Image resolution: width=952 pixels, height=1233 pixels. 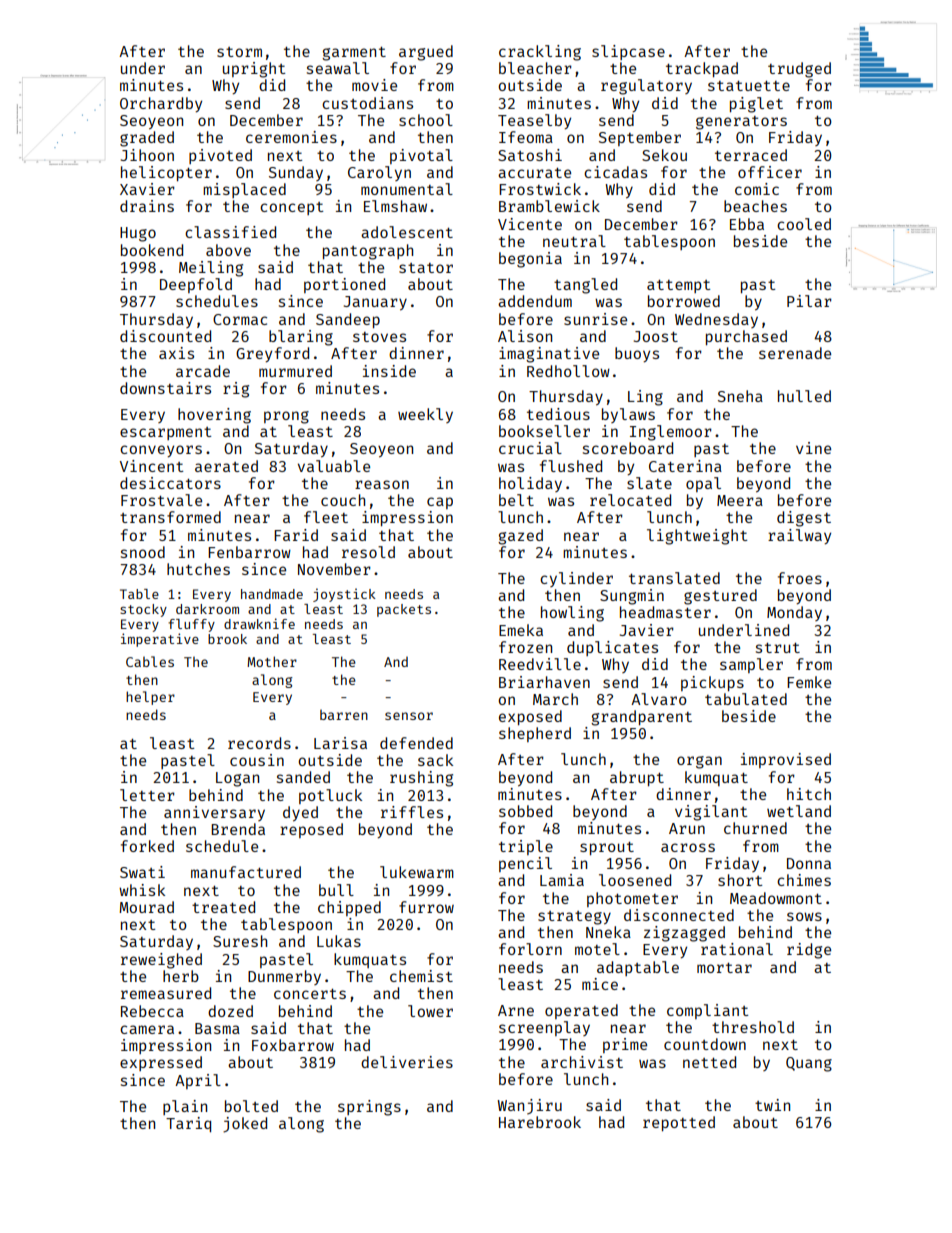 I want to click on upright, so click(x=254, y=70).
